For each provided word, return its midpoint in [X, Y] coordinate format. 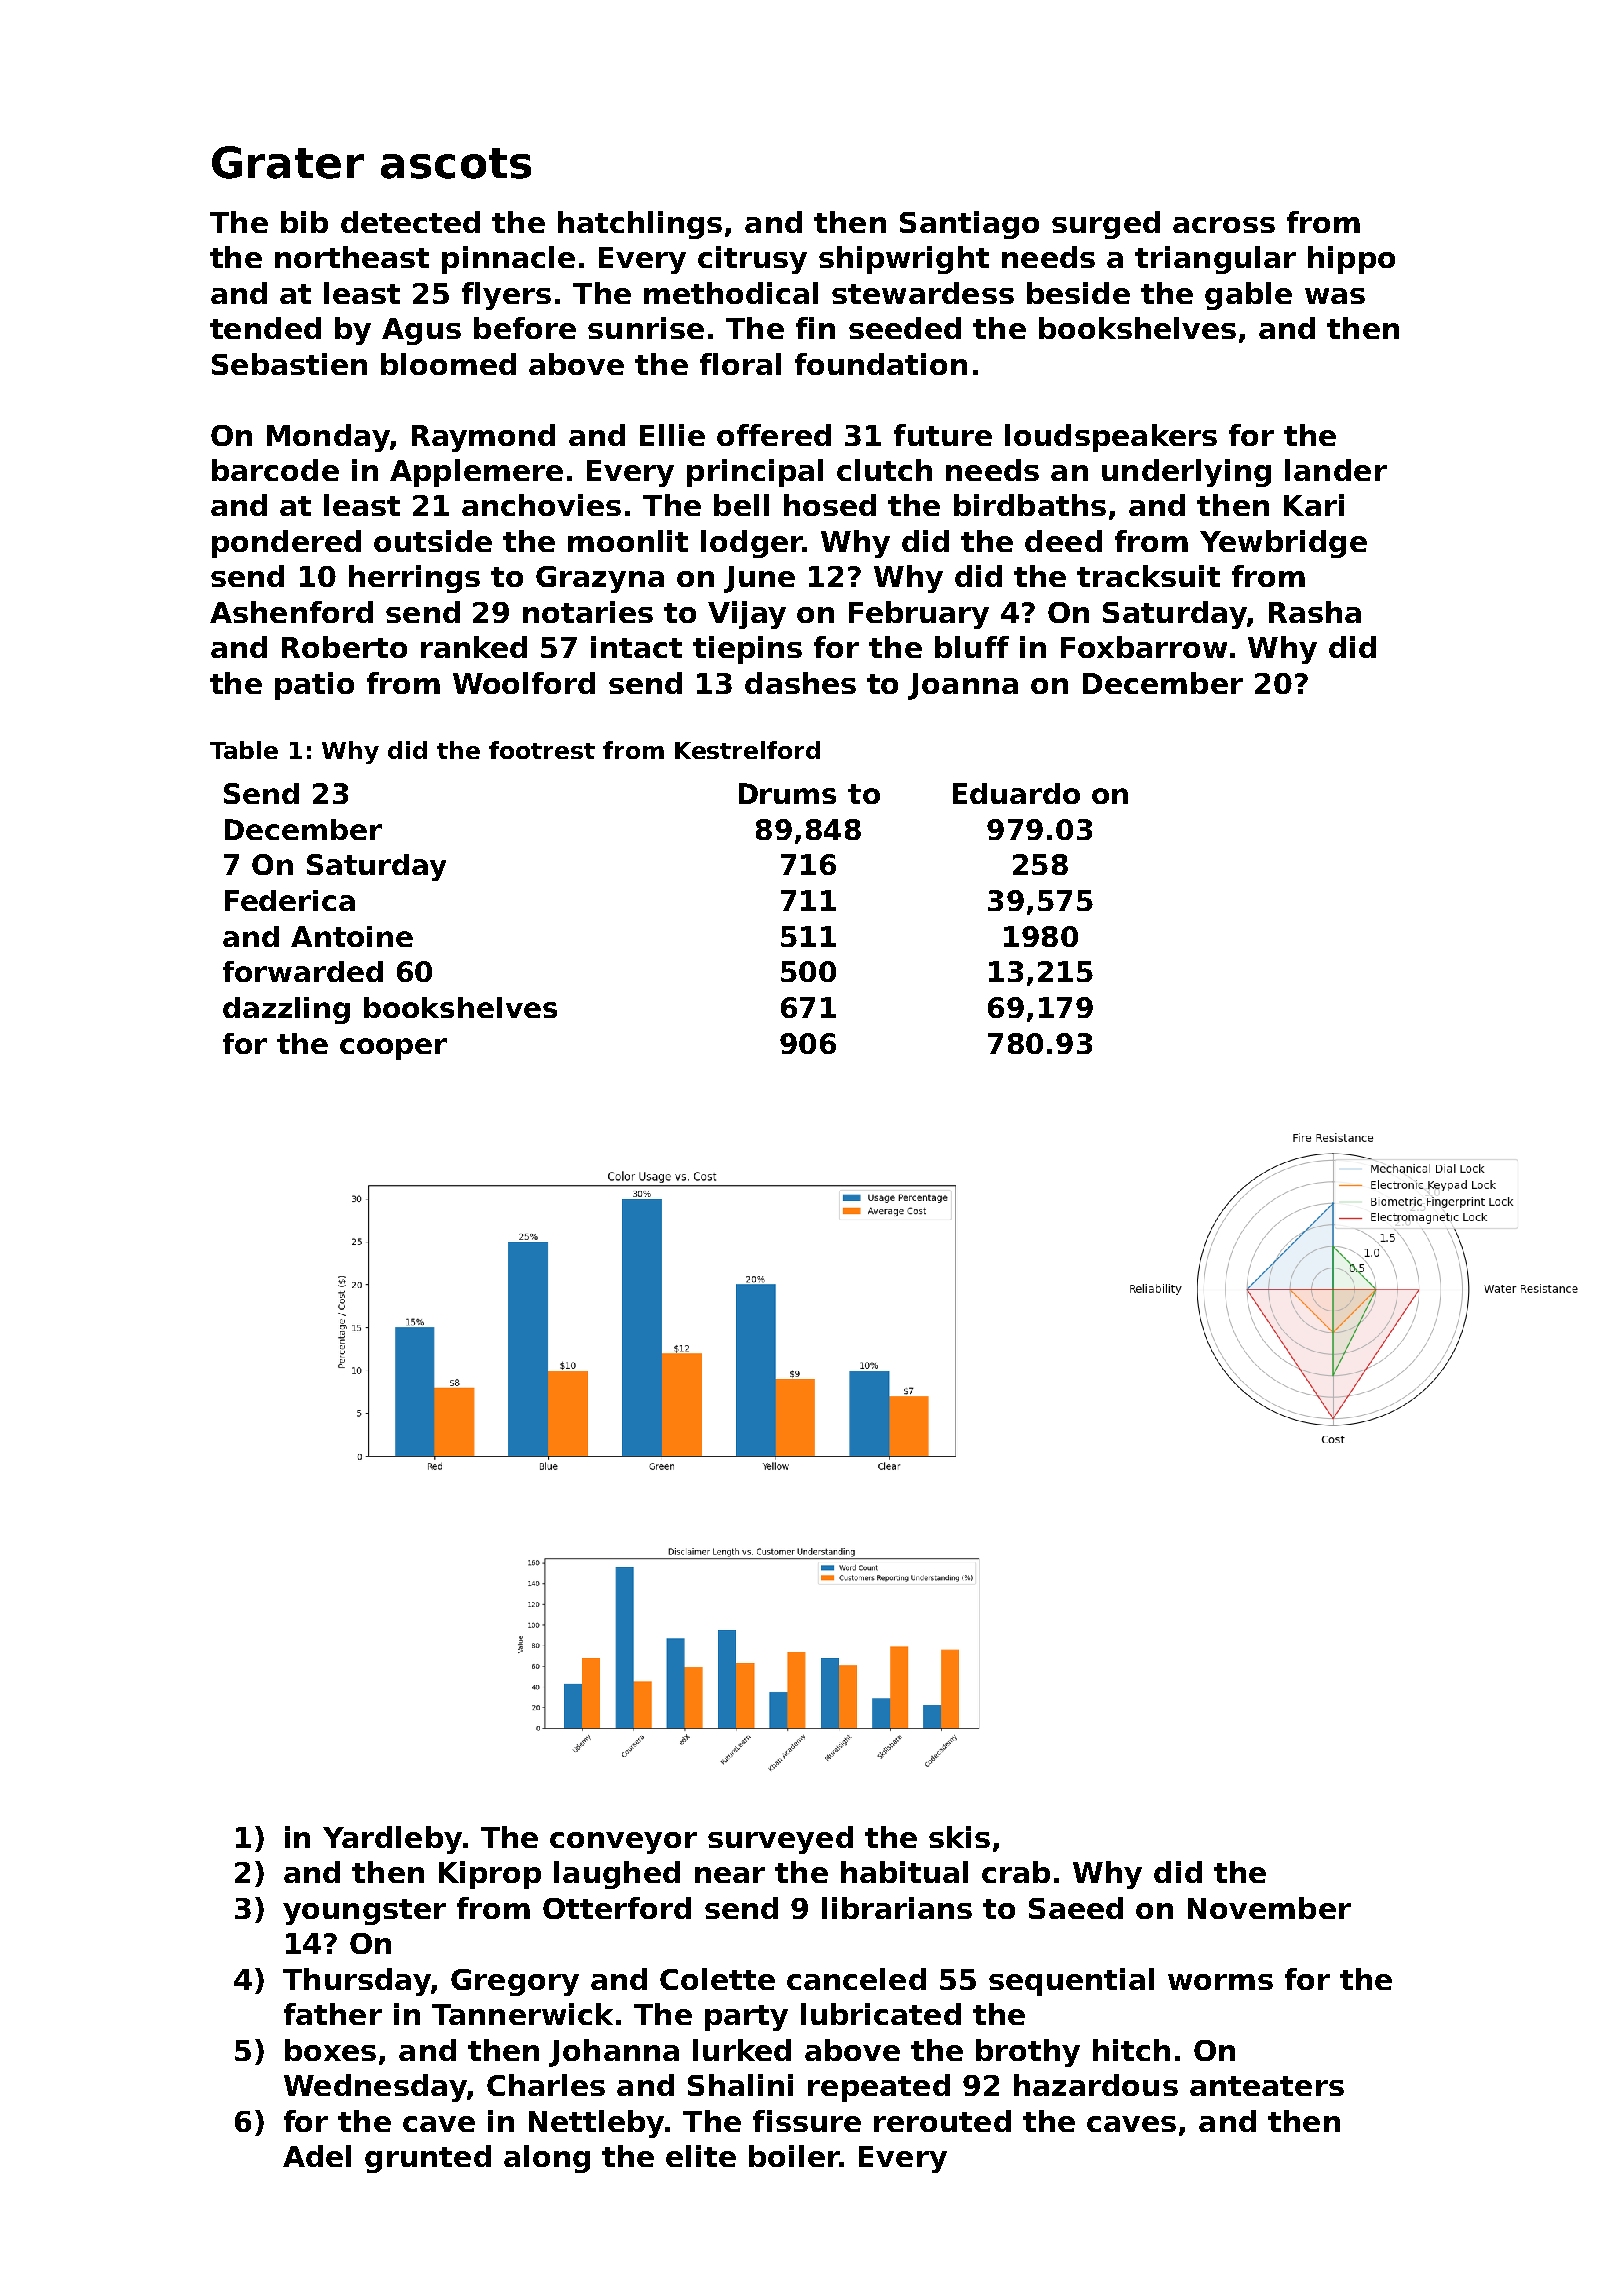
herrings [414, 579]
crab [1016, 1872]
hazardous [1096, 2085]
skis [959, 1837]
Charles [546, 2085]
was [1335, 296]
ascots [456, 163]
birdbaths [1030, 505]
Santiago [969, 225]
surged [1106, 225]
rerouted [942, 2121]
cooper [393, 1049]
